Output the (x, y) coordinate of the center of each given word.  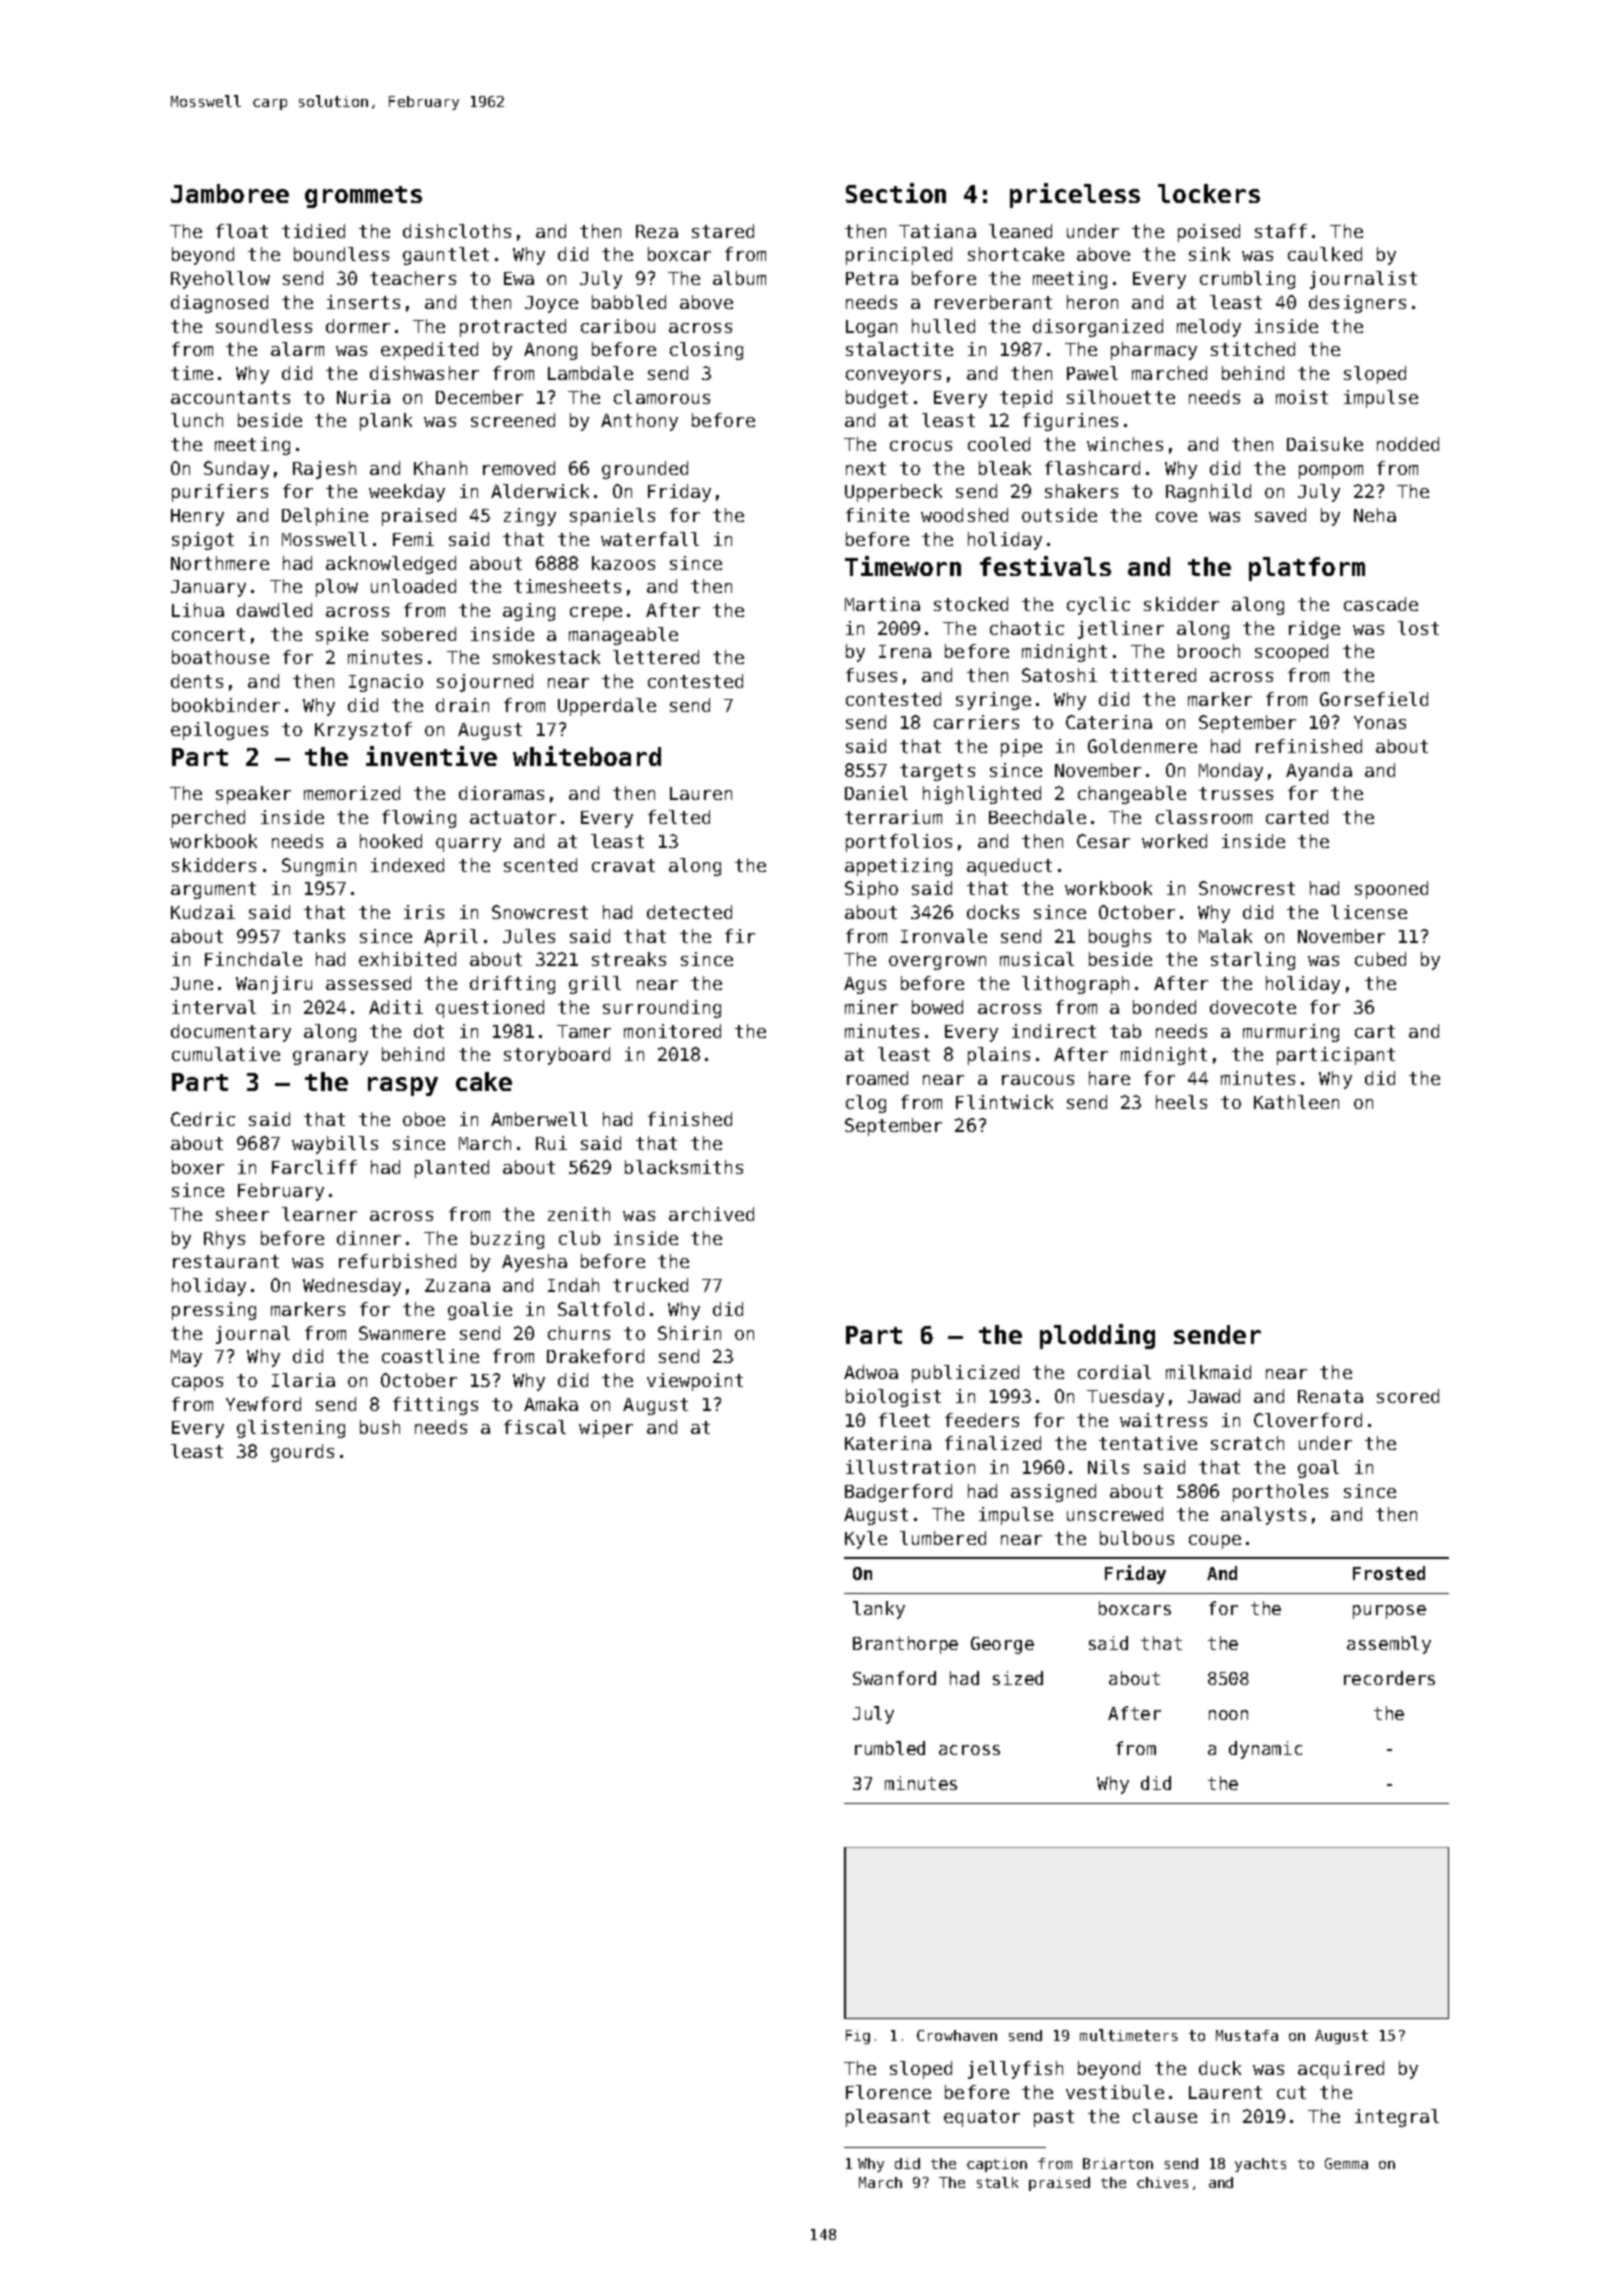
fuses (871, 675)
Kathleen (1296, 1102)
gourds (302, 1453)
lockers (1209, 193)
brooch (1209, 651)
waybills (335, 1145)
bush (380, 1427)
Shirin (689, 1333)
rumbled (890, 1748)
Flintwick (1004, 1102)
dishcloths (457, 231)
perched (208, 819)
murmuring (1291, 1033)
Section (896, 193)
